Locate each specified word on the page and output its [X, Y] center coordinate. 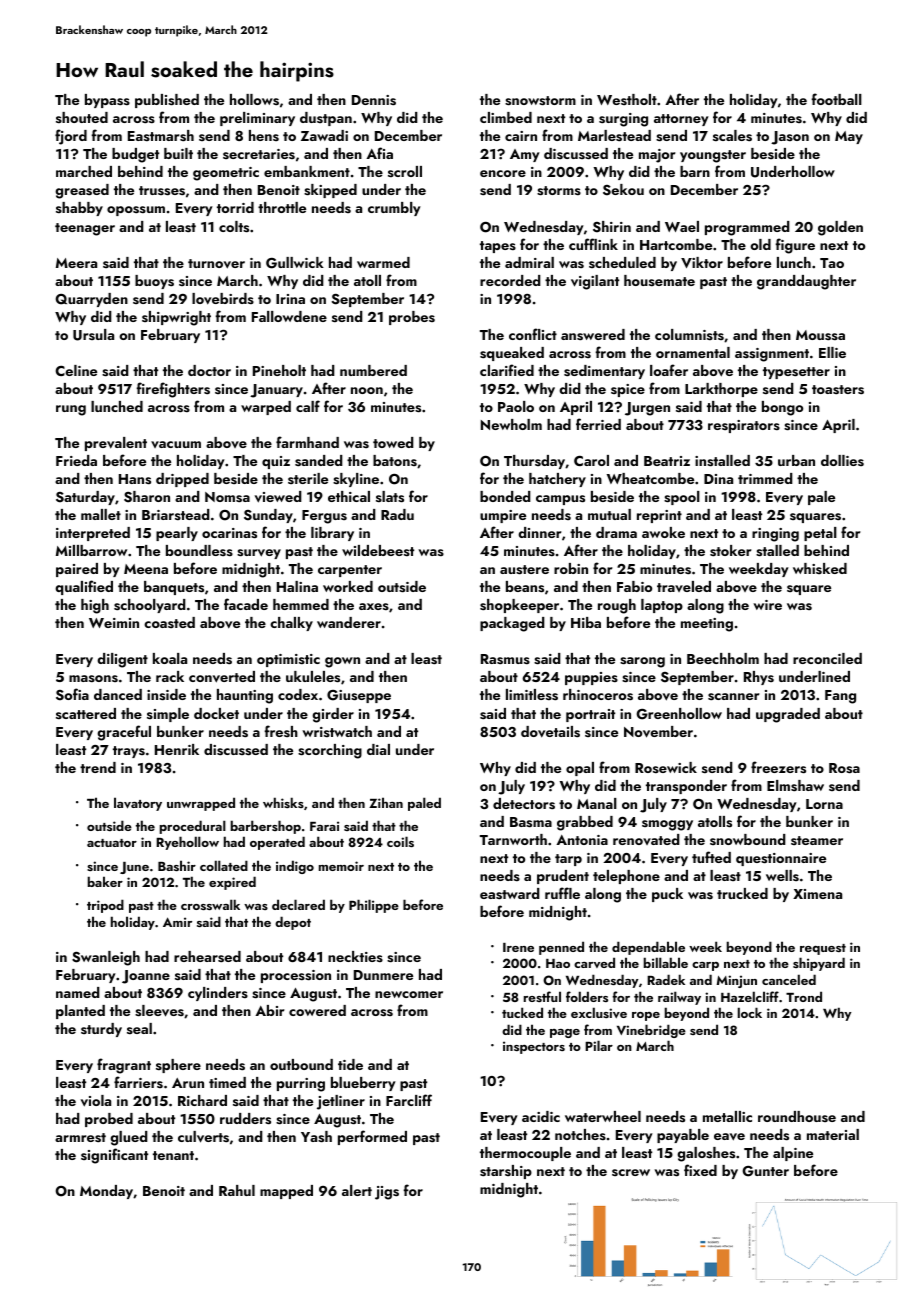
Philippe [374, 906]
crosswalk [210, 904]
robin [571, 568]
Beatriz [667, 461]
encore [503, 173]
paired [77, 570]
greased [82, 191]
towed [393, 442]
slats [390, 497]
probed [109, 1120]
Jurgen [647, 409]
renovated [646, 839]
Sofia [72, 694]
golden [840, 228]
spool [682, 498]
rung [71, 410]
